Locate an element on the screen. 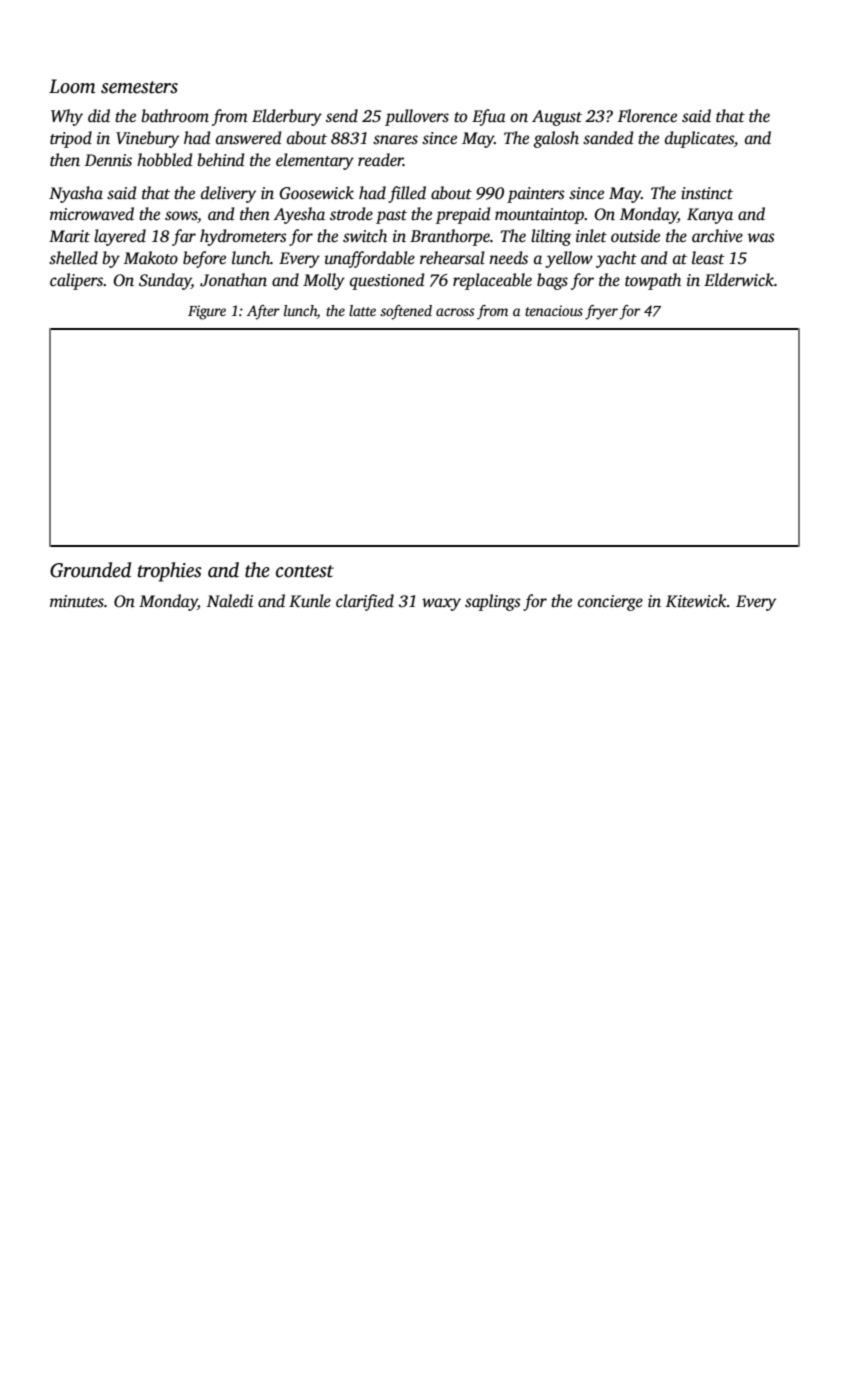 This screenshot has height=1400, width=849. fryer is located at coordinates (601, 312).
